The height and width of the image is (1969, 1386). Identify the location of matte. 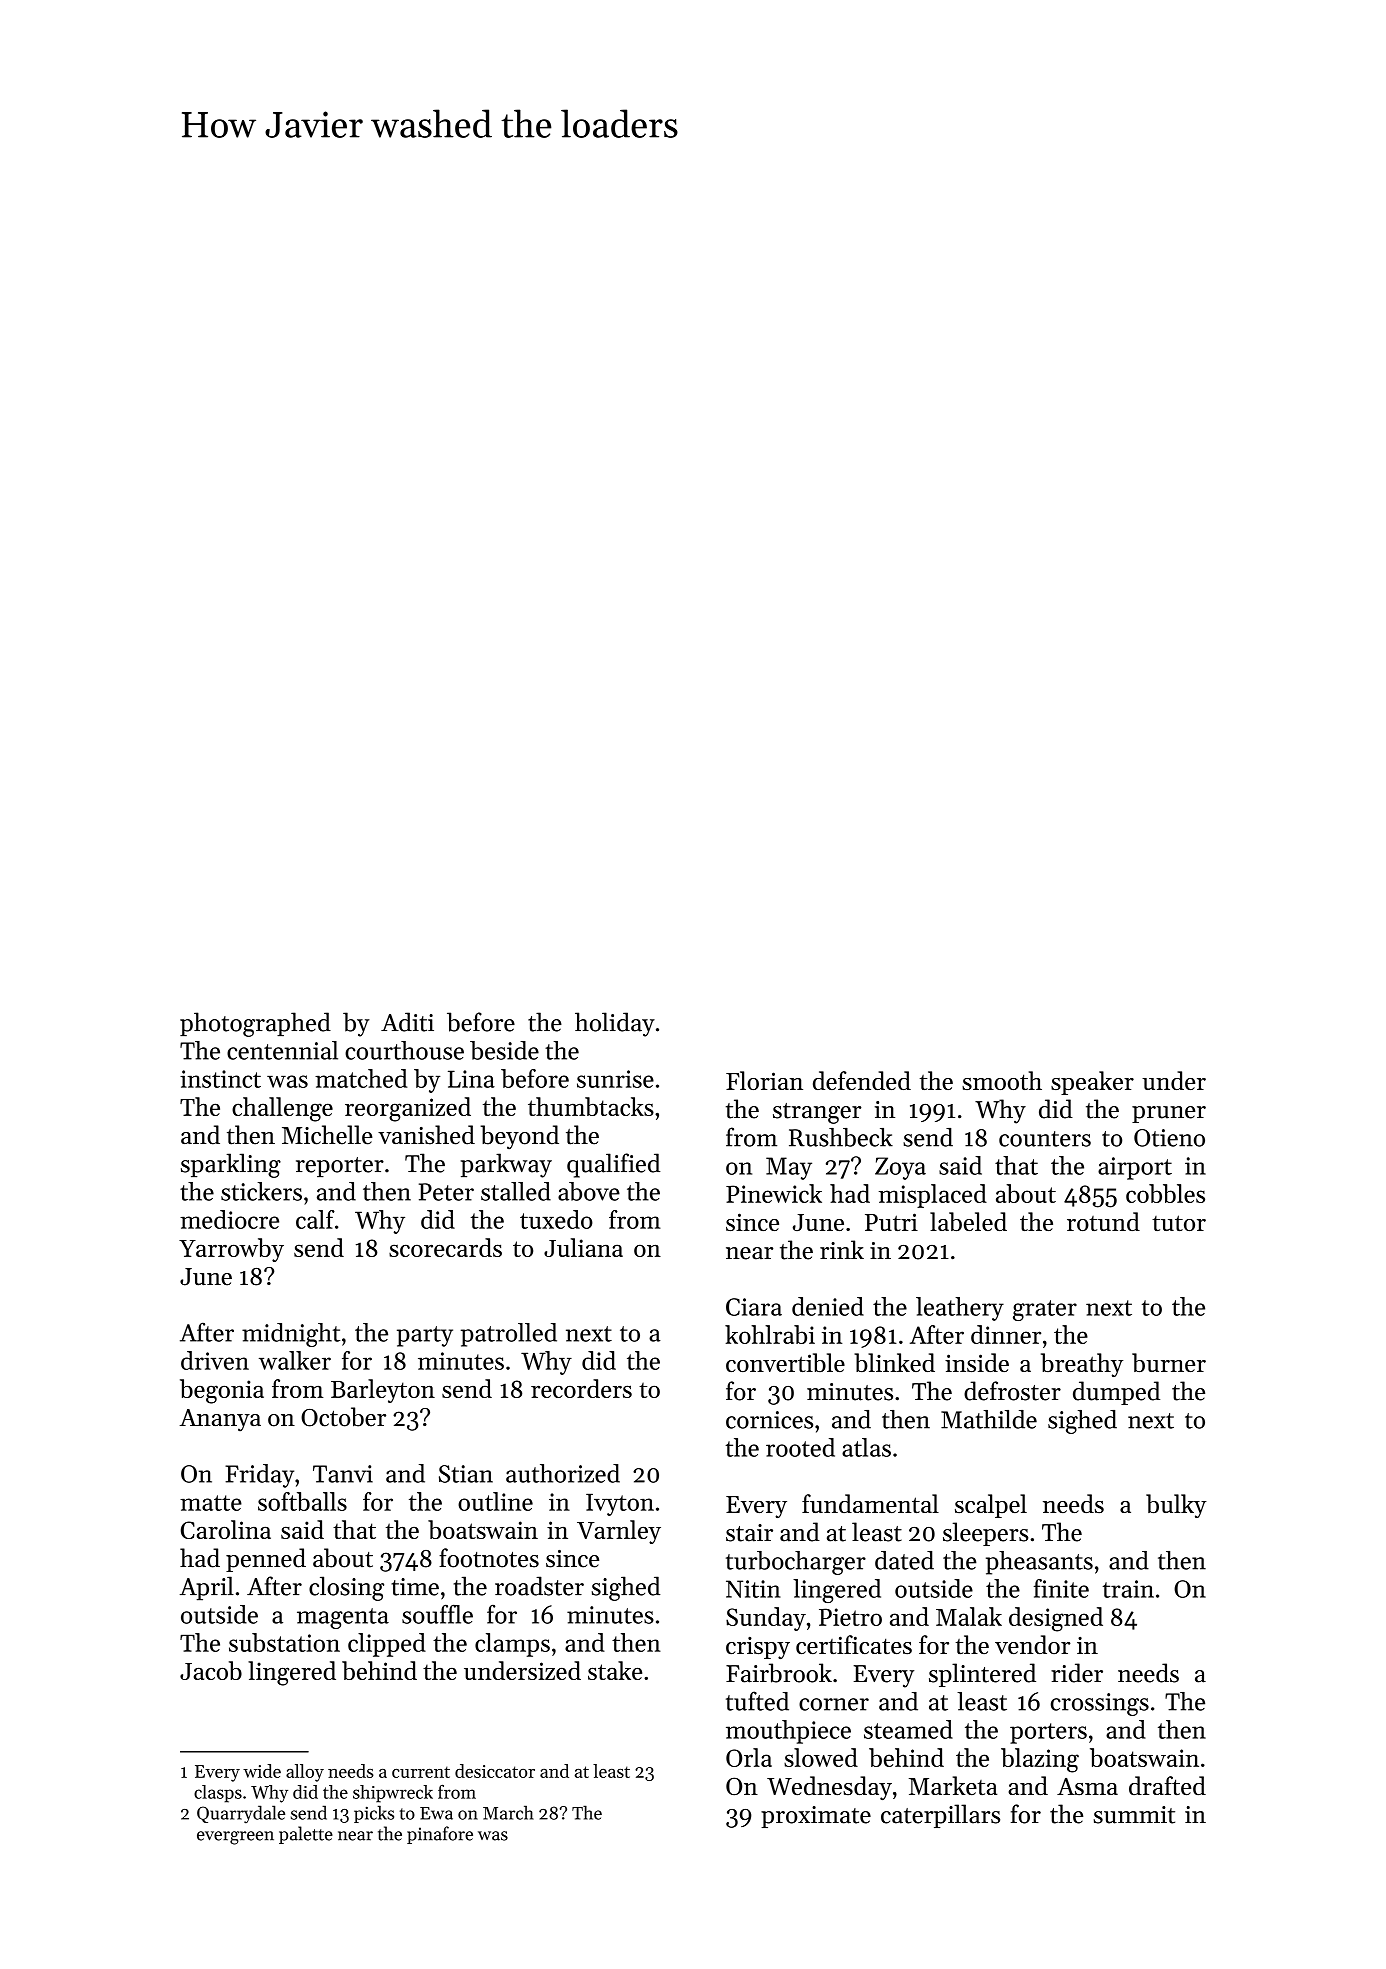
(211, 1503).
